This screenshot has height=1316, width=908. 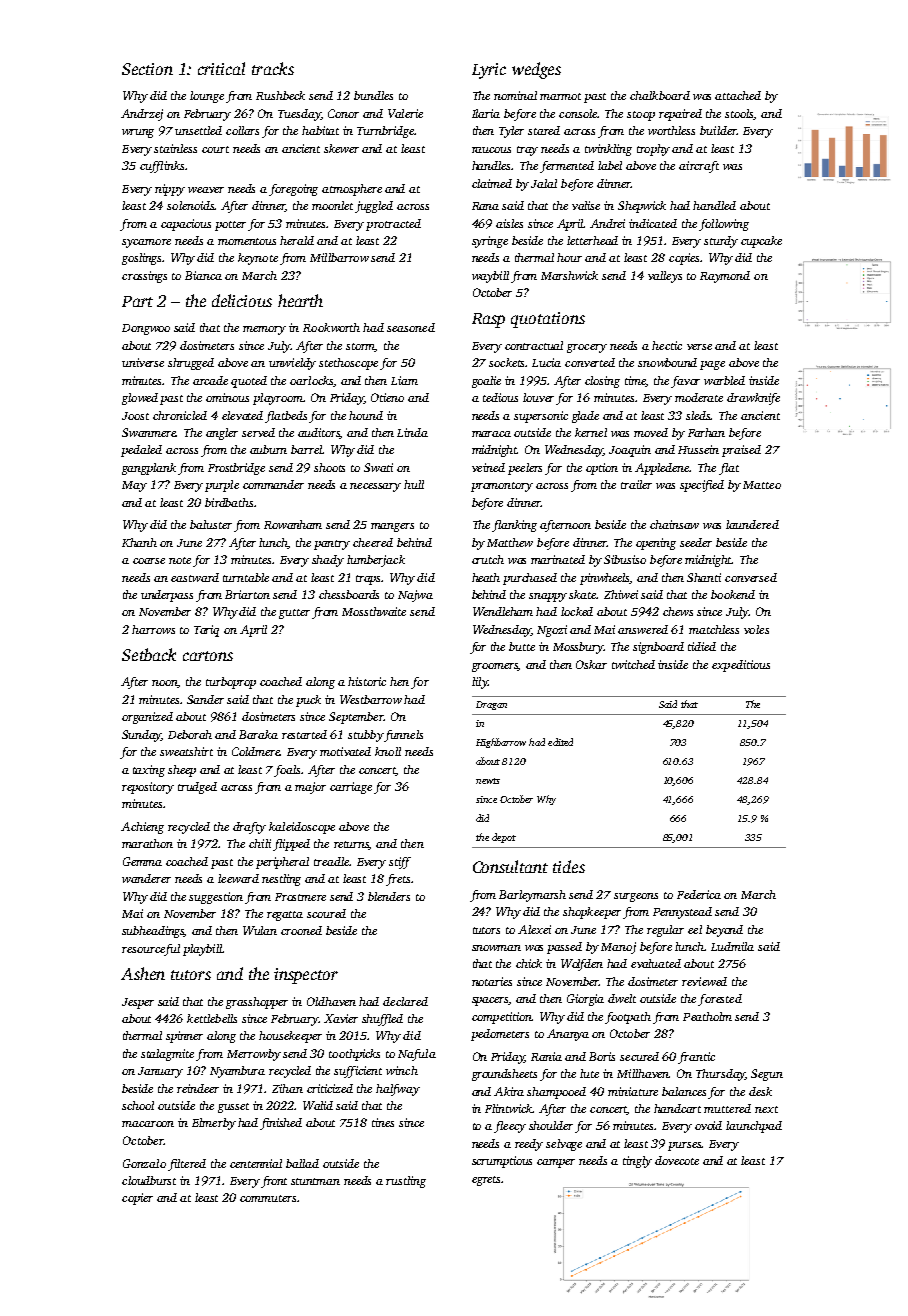 What do you see at coordinates (699, 894) in the screenshot?
I see `Federica` at bounding box center [699, 894].
